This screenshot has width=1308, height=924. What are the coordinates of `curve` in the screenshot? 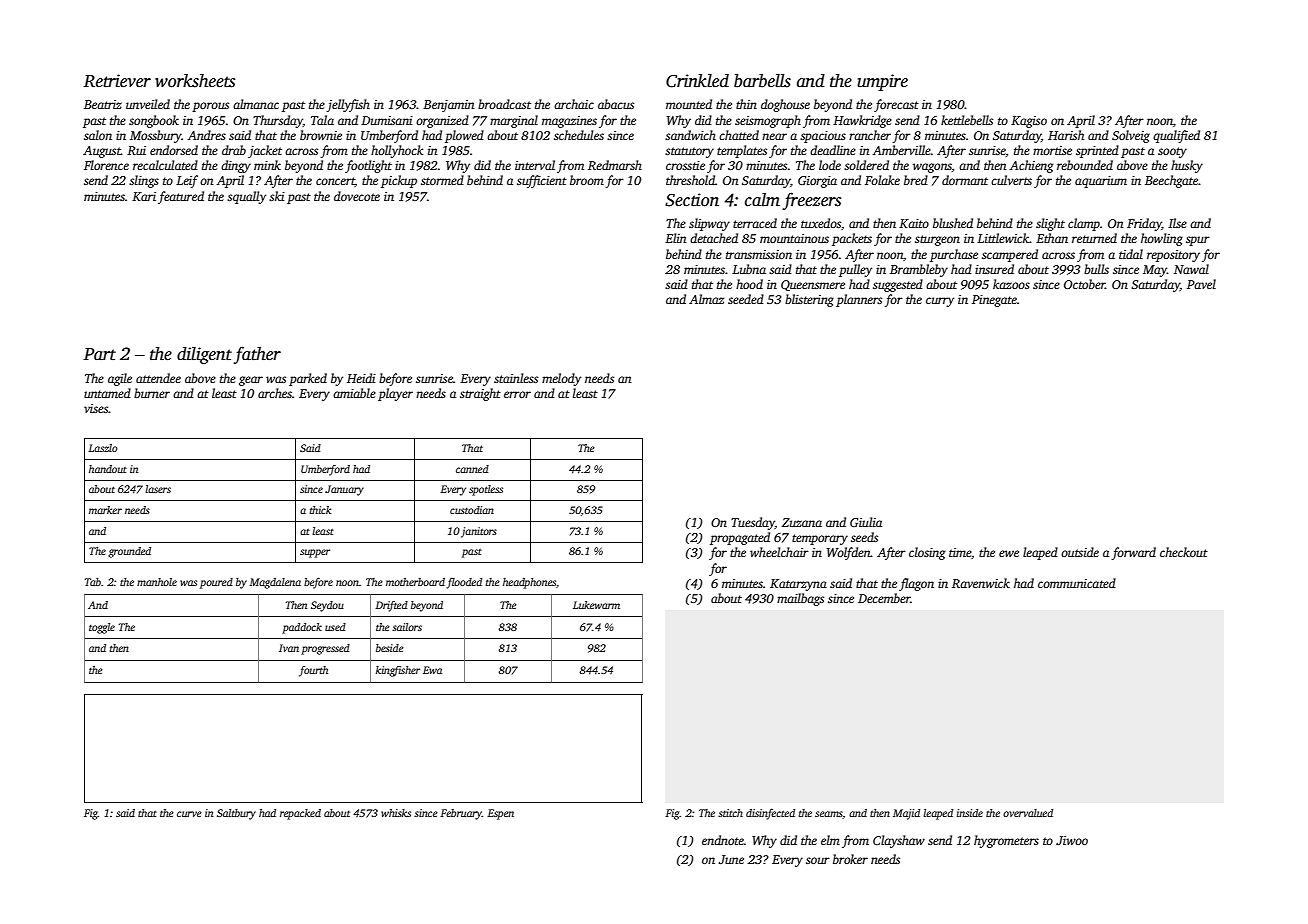 It's located at (189, 814).
